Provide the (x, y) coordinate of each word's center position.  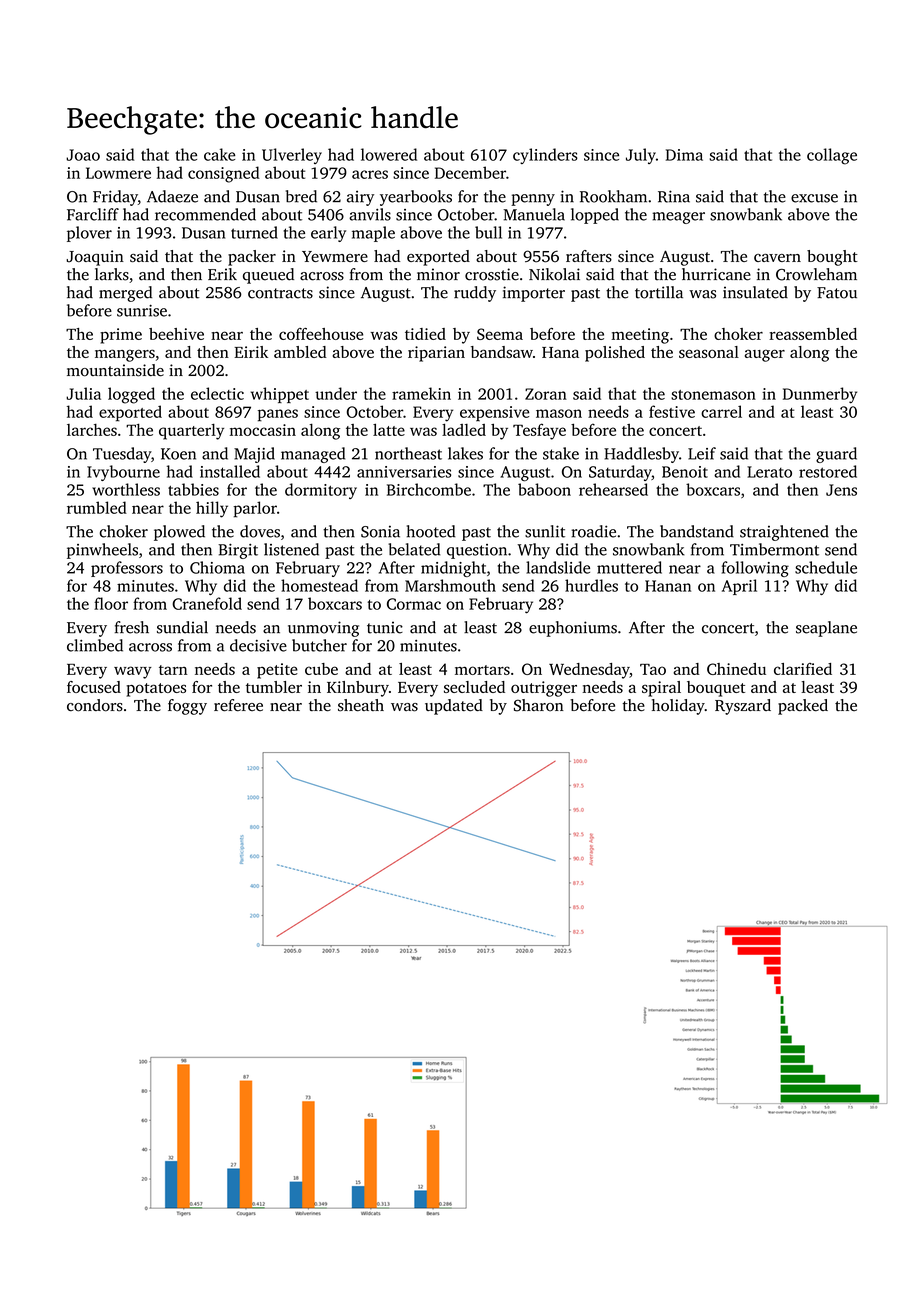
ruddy (475, 294)
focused (94, 687)
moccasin (263, 430)
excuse (814, 198)
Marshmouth (450, 585)
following (755, 569)
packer (252, 258)
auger (765, 355)
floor (111, 603)
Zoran (546, 394)
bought (832, 258)
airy (360, 198)
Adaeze (172, 196)
